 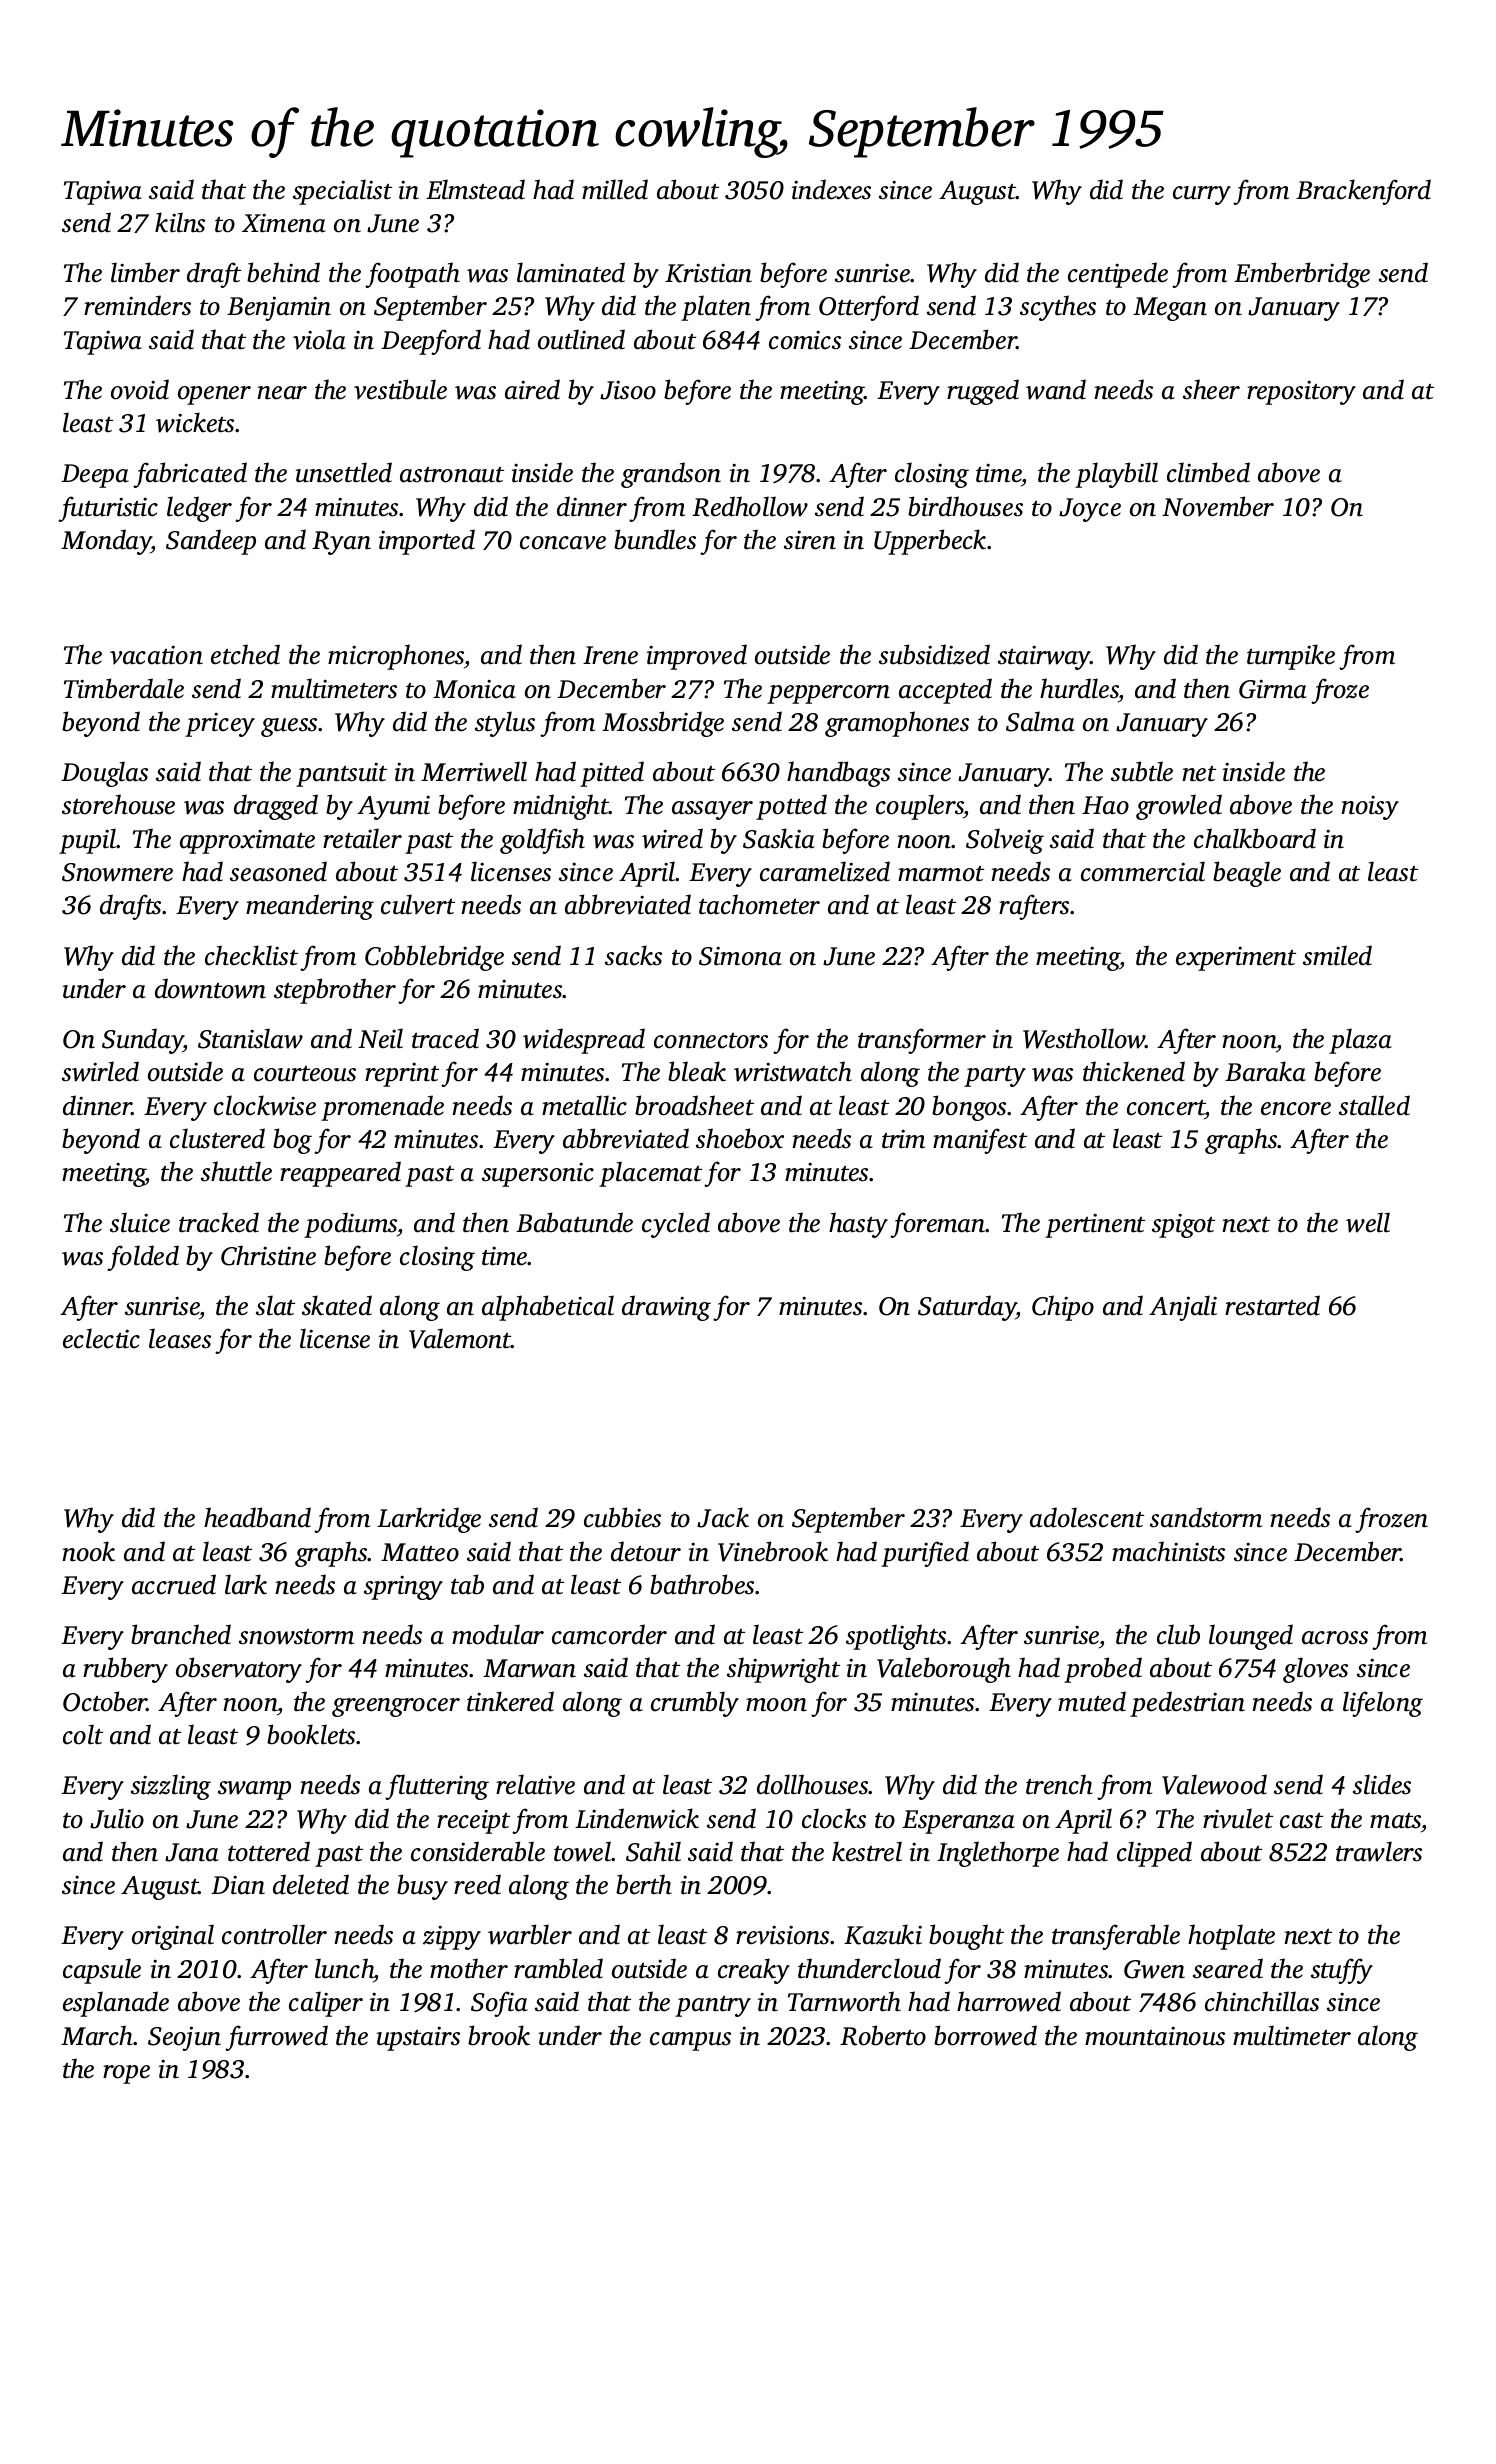 What do you see at coordinates (612, 774) in the screenshot?
I see `pitted` at bounding box center [612, 774].
